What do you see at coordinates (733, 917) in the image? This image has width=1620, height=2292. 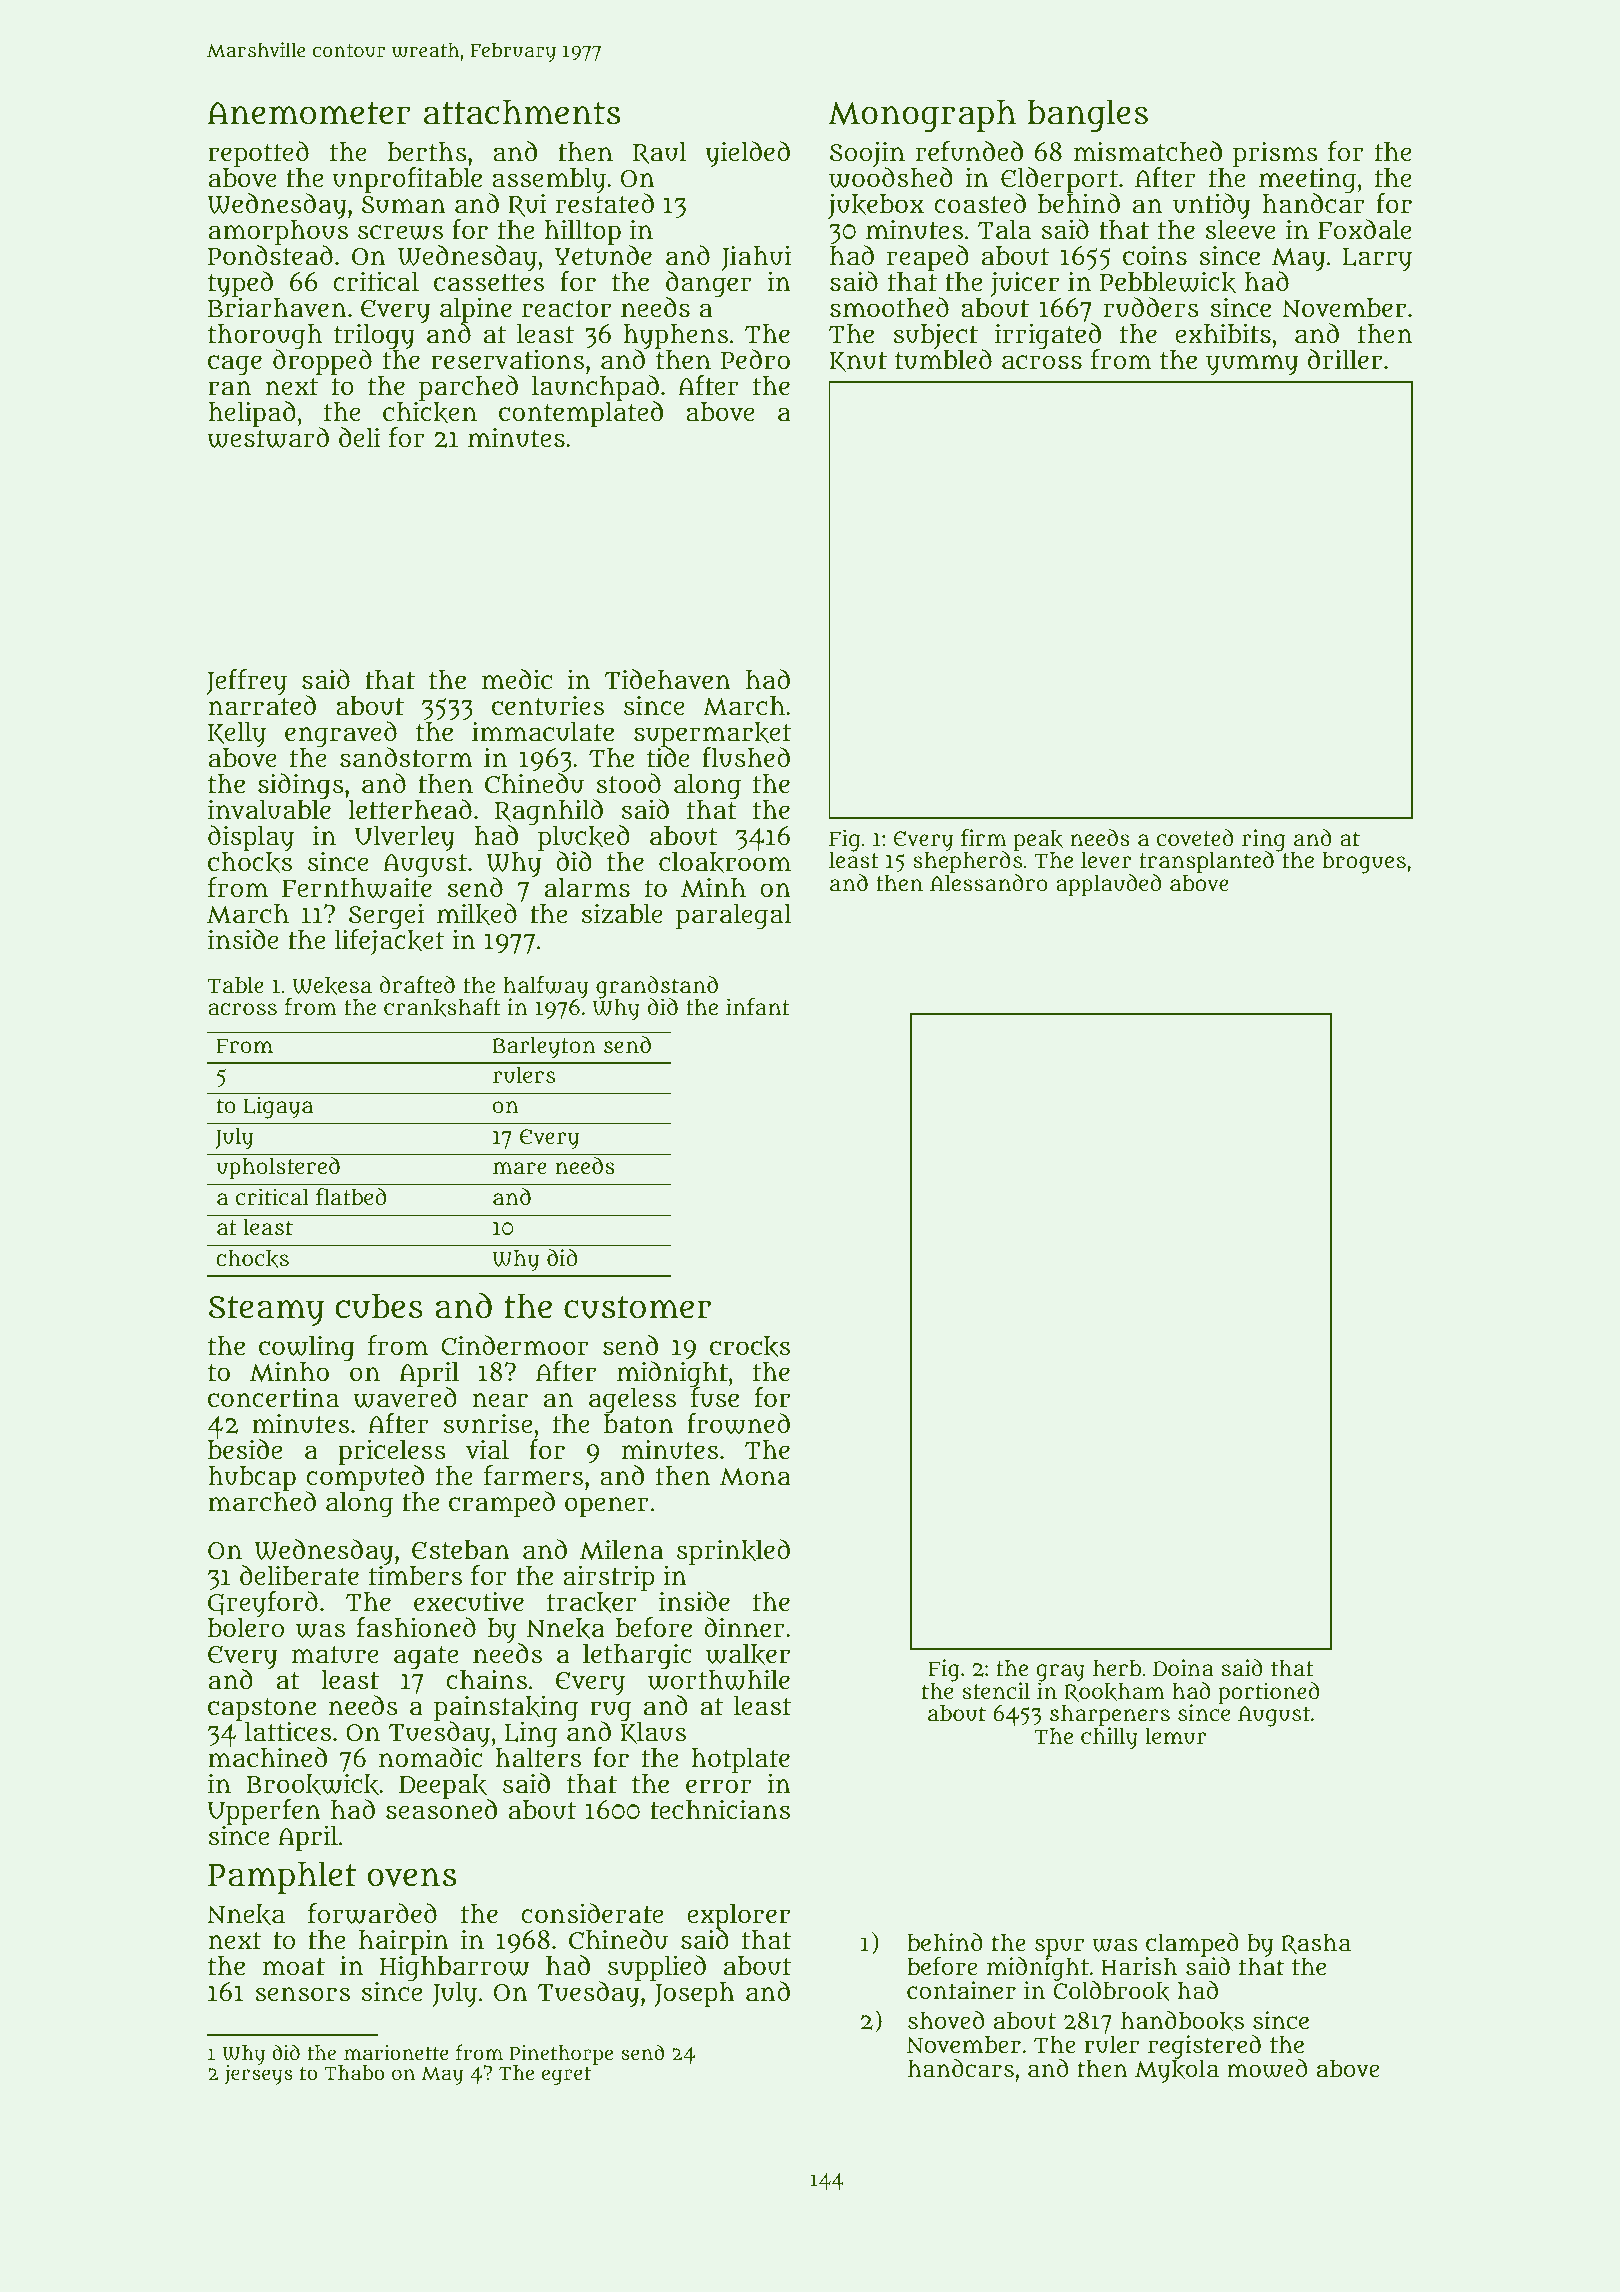 I see `paralegal` at bounding box center [733, 917].
